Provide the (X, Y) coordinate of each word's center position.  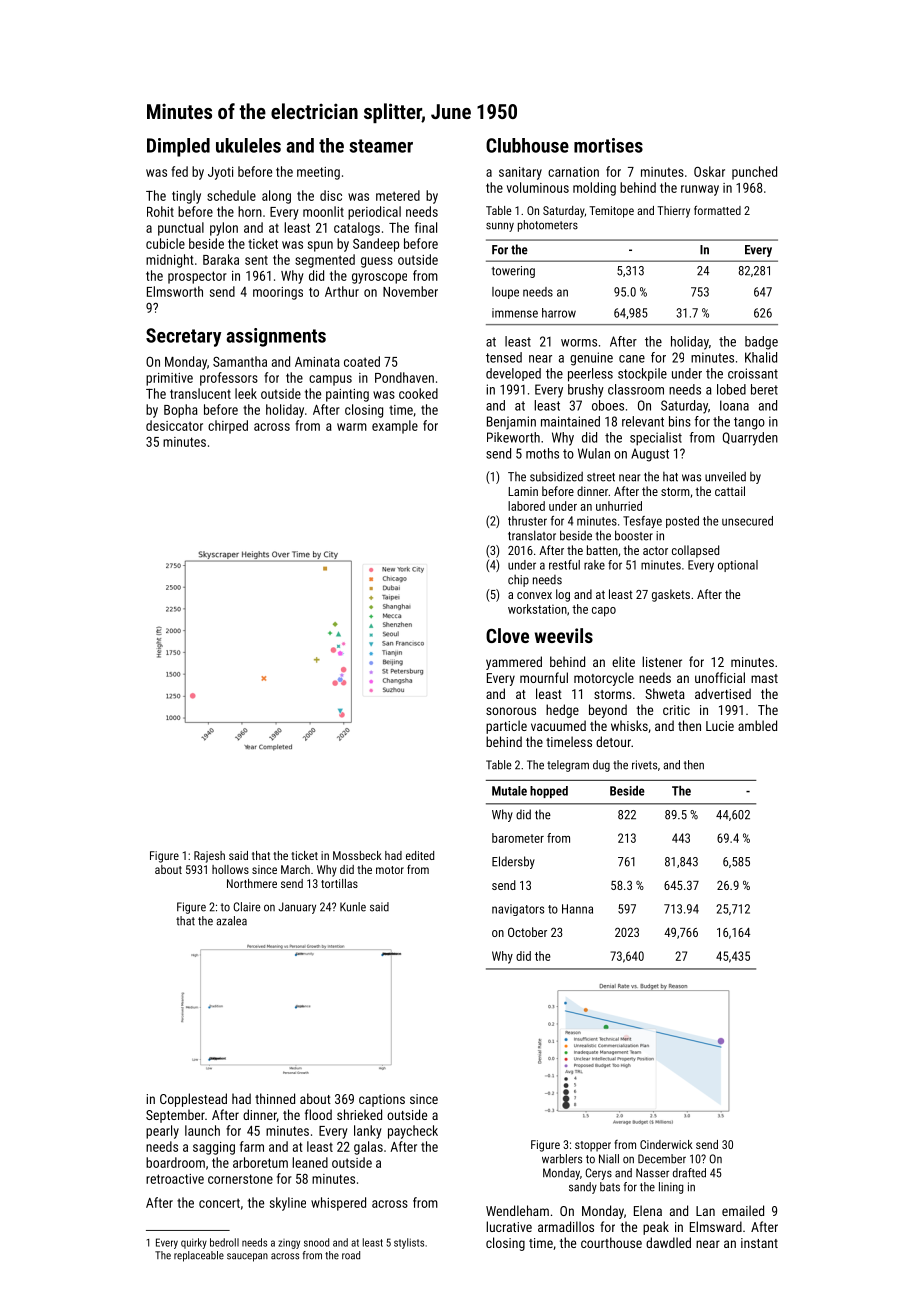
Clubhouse (527, 145)
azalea (231, 921)
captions (382, 1100)
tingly (186, 197)
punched (754, 173)
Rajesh (209, 857)
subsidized (556, 476)
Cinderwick (666, 1144)
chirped (228, 427)
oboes (608, 405)
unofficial (720, 677)
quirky (194, 1243)
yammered (514, 663)
